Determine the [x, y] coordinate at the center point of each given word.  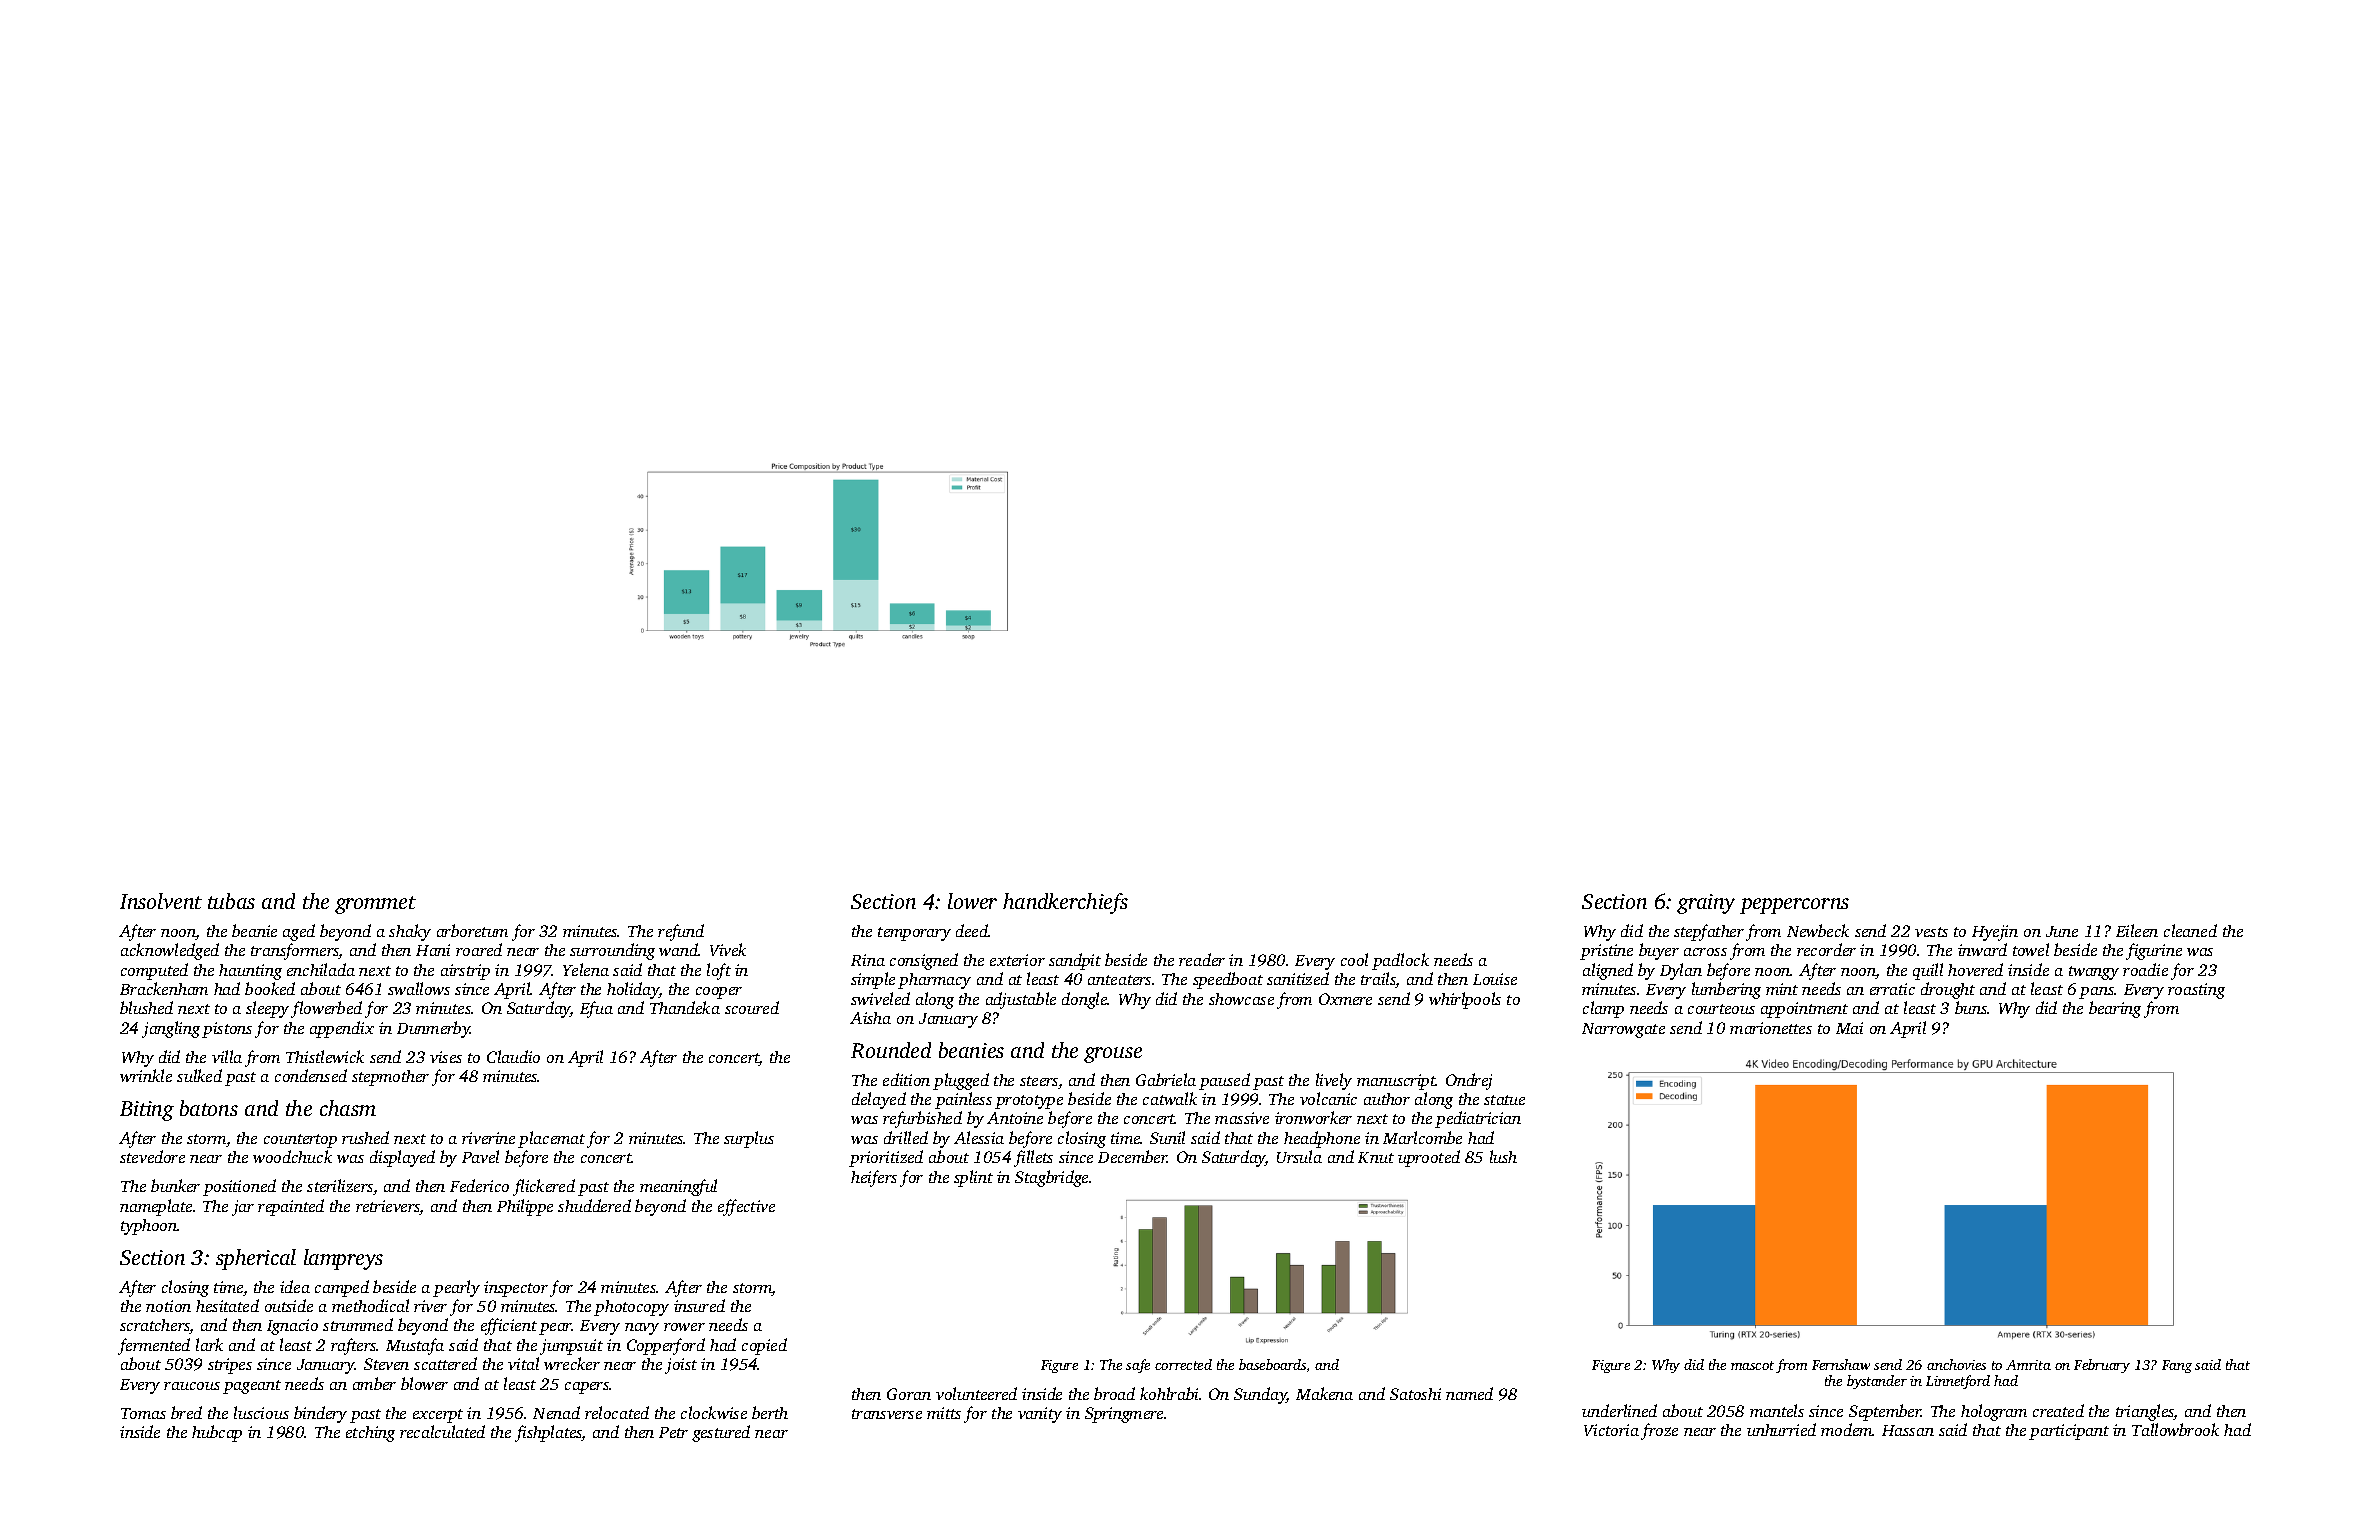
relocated [617, 1412]
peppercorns [1794, 906]
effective [746, 1207]
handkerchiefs [1065, 903]
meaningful [678, 1187]
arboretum [472, 930]
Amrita [2028, 1365]
